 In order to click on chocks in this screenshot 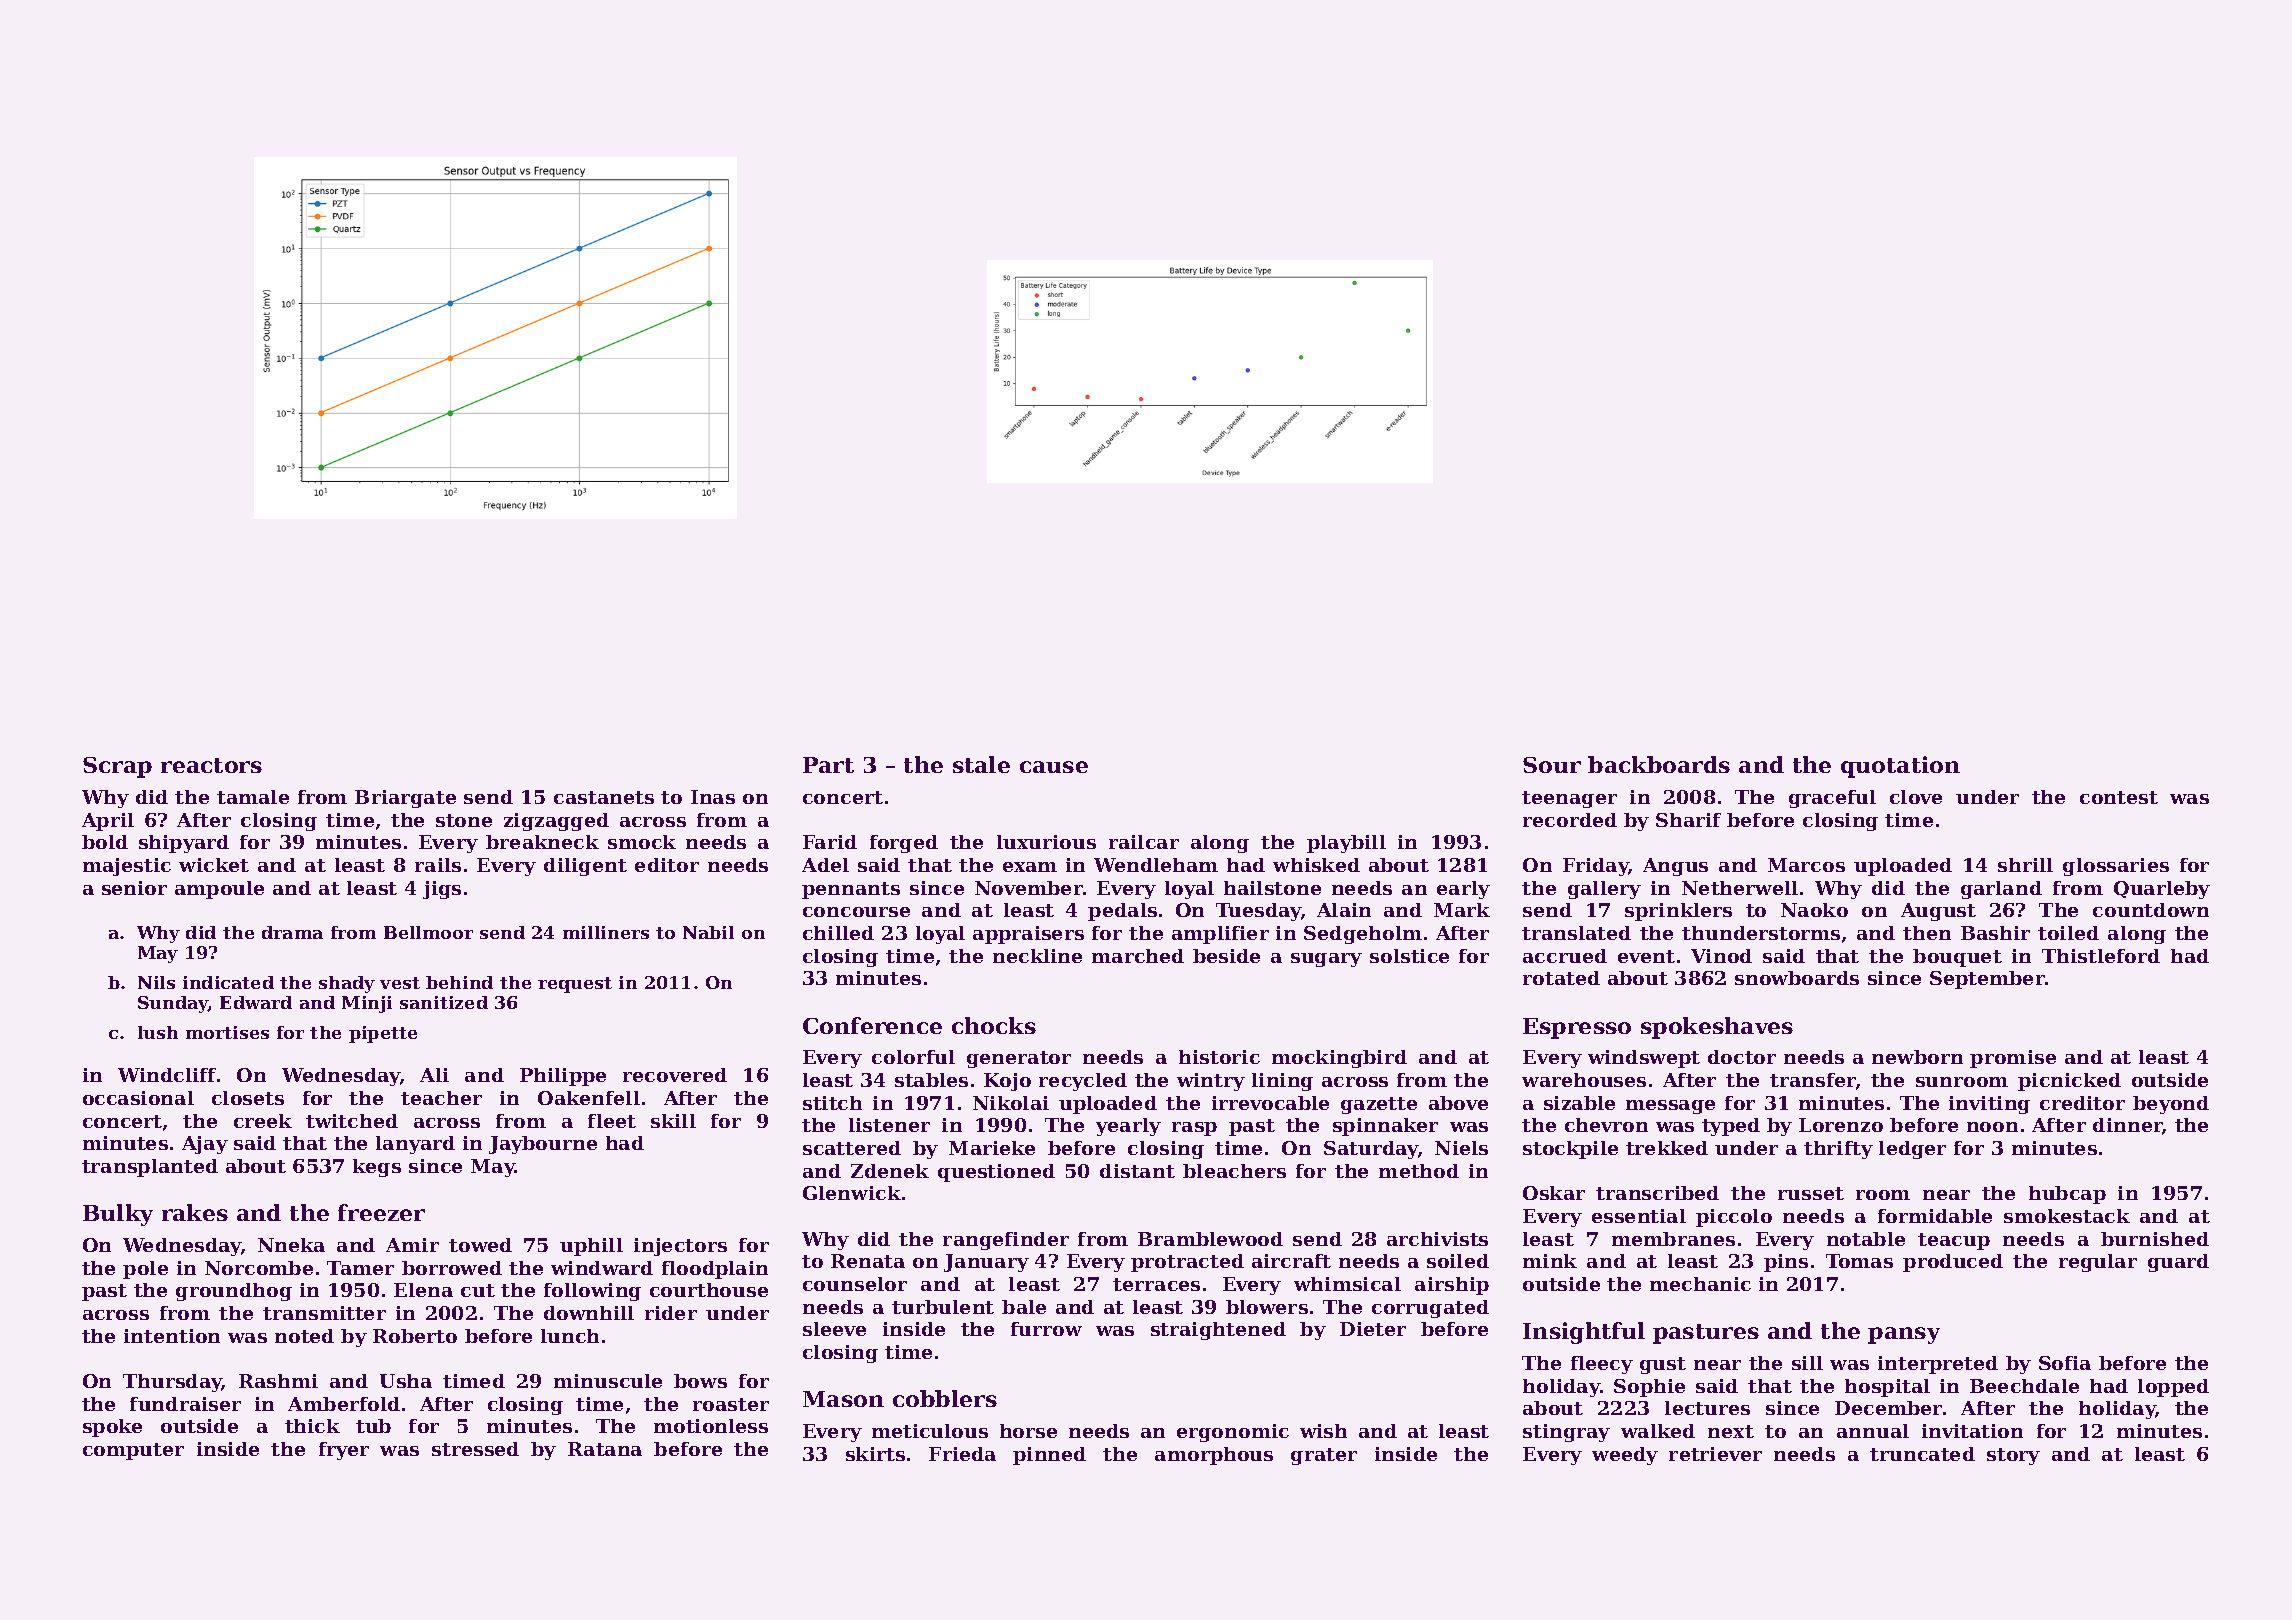, I will do `click(994, 1025)`.
